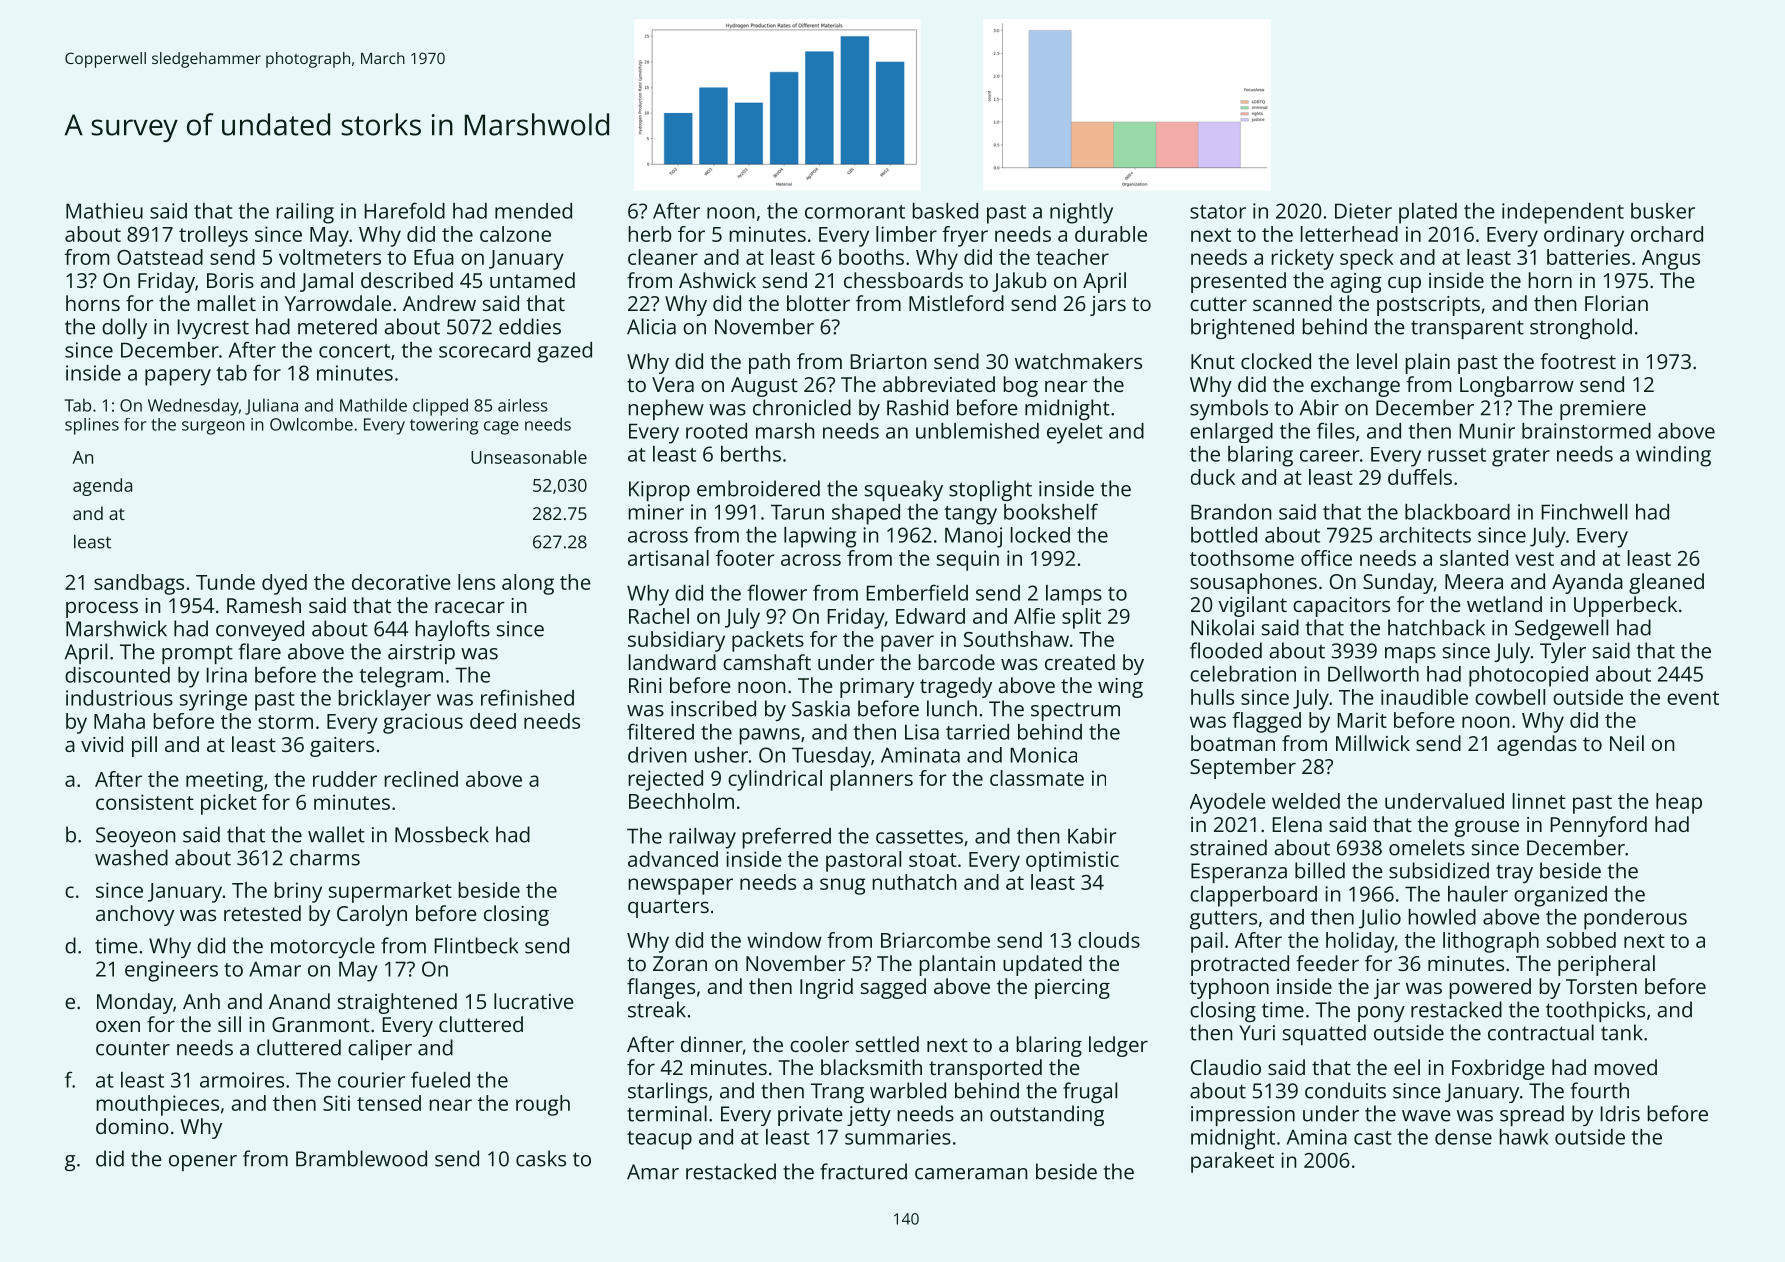  I want to click on cameraman, so click(971, 1174).
